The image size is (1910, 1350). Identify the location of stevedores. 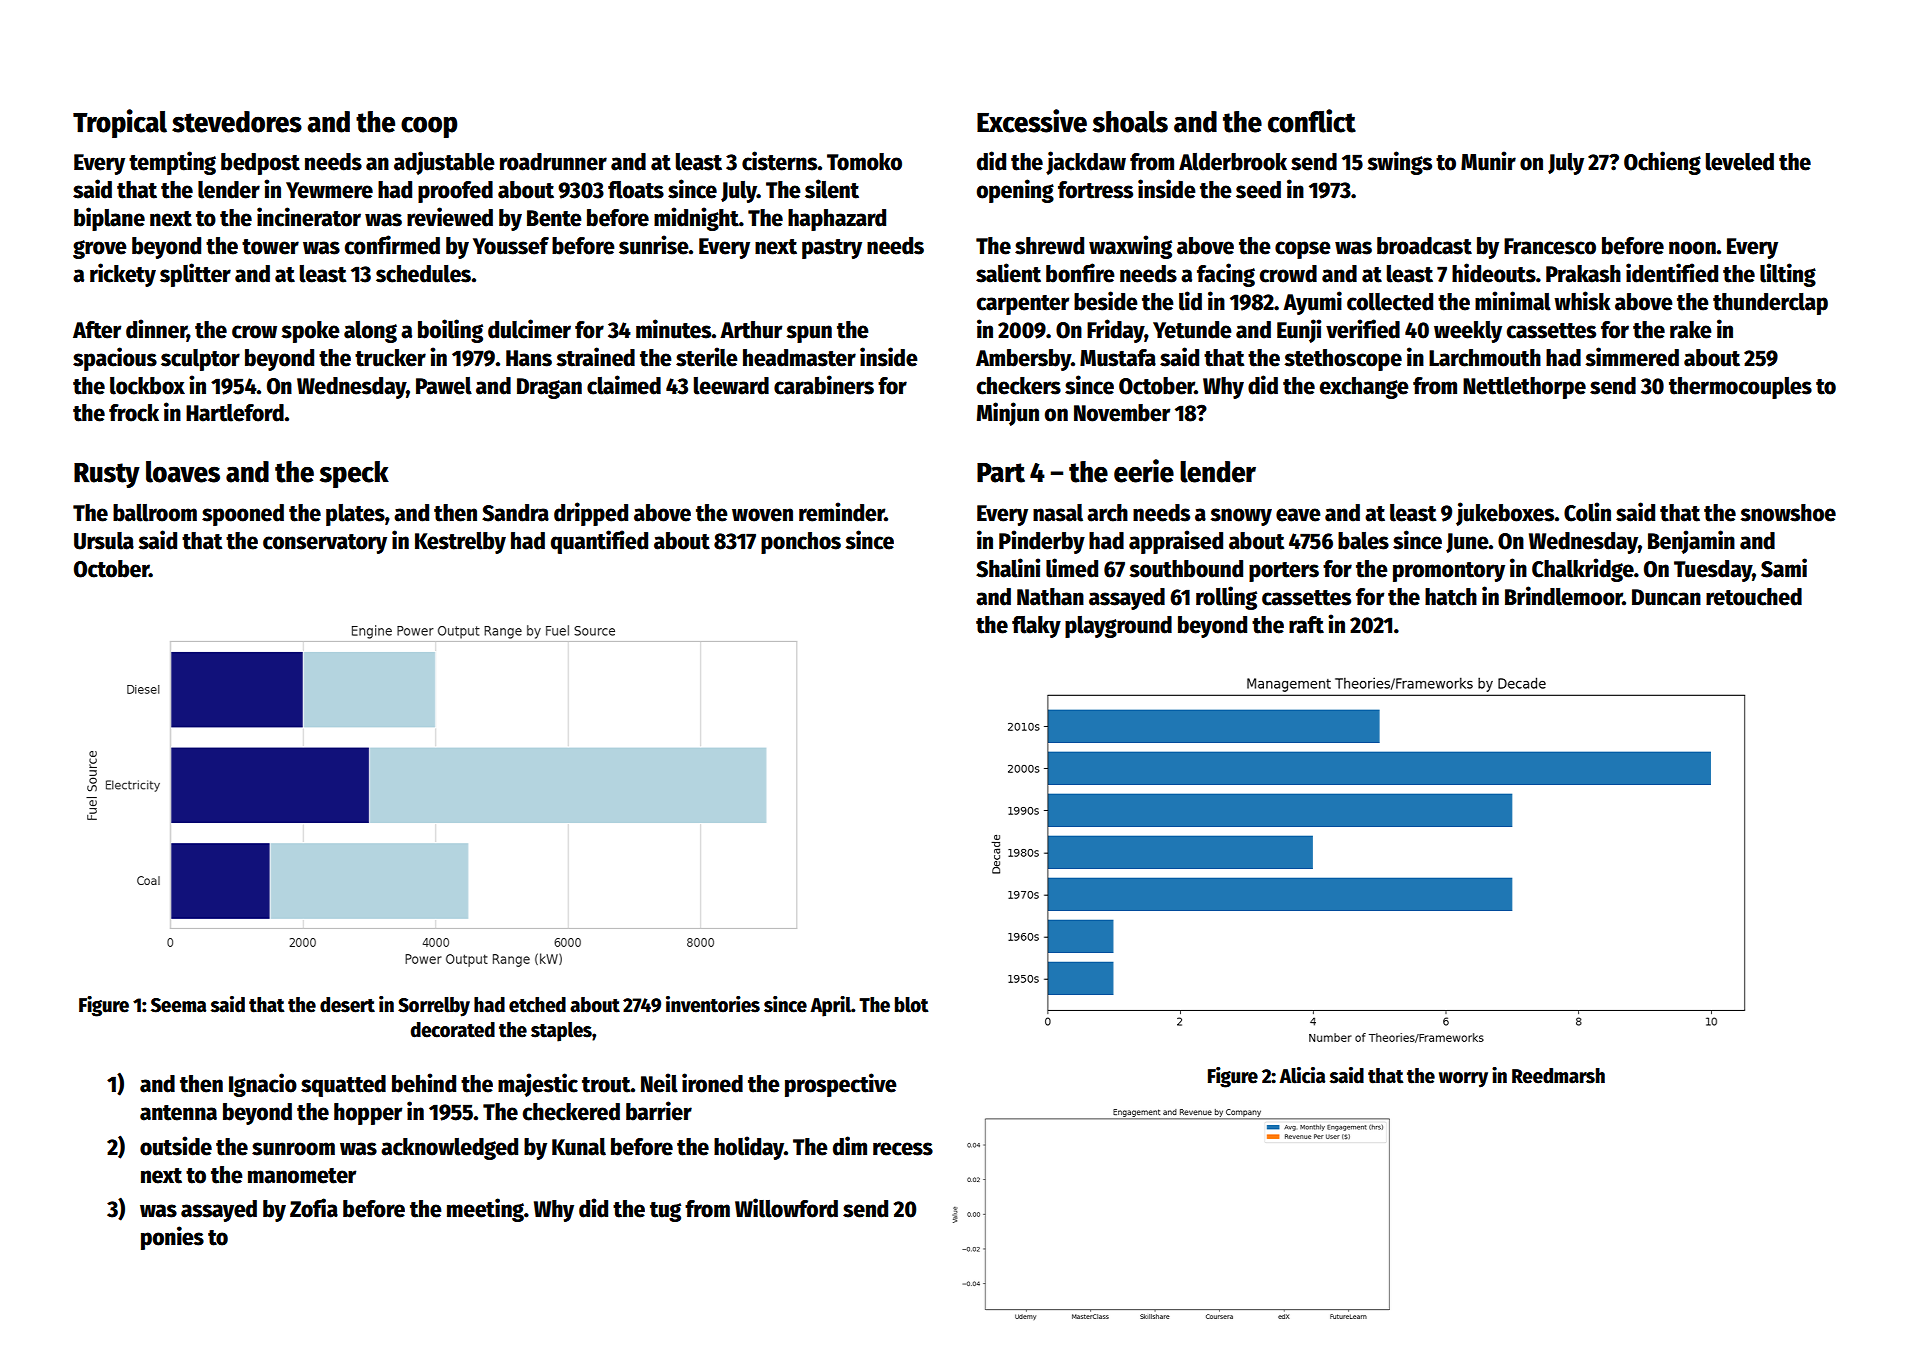
(237, 122).
